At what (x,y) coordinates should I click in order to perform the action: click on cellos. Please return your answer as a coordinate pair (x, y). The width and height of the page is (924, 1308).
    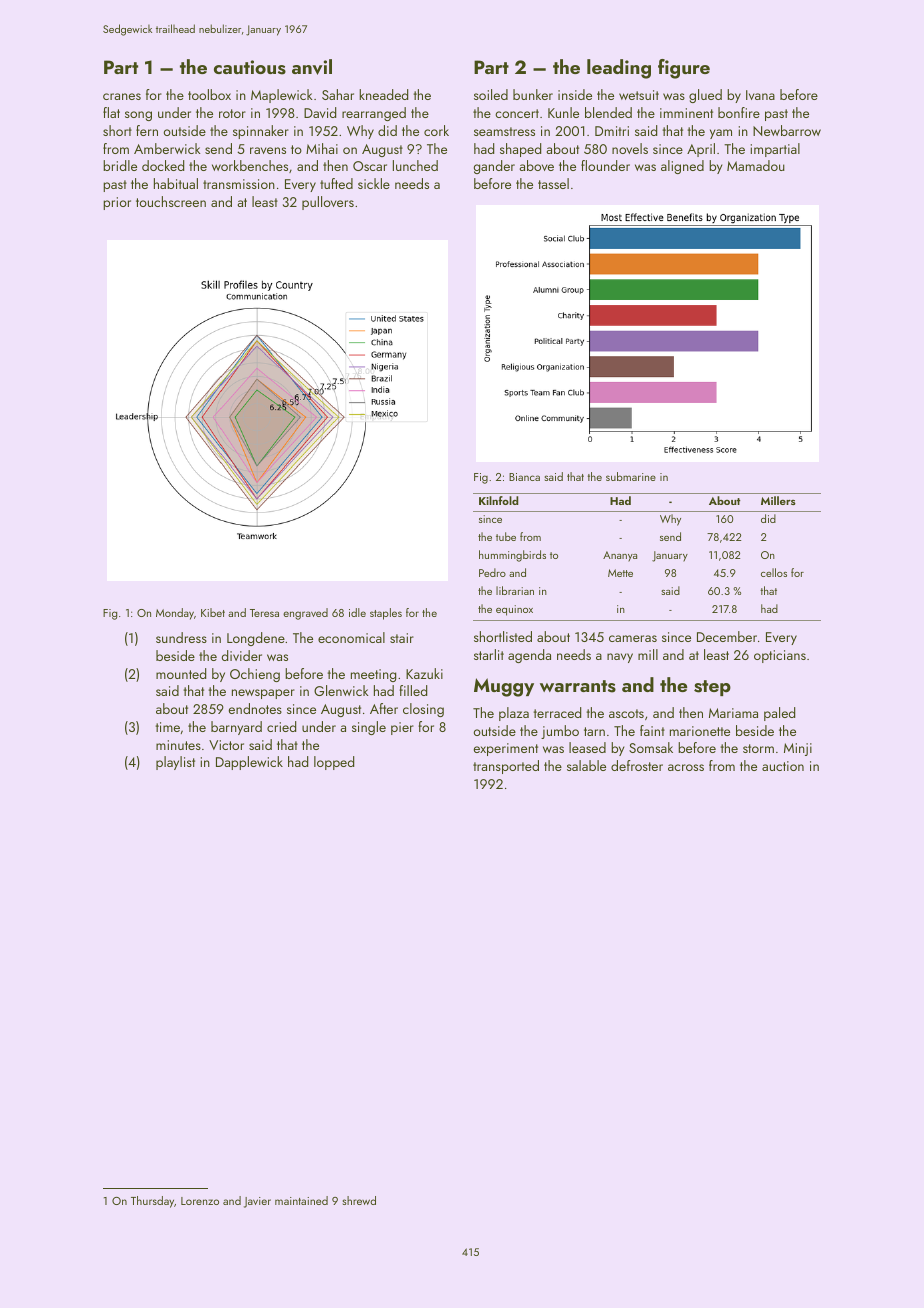
    Looking at the image, I should click on (774, 572).
